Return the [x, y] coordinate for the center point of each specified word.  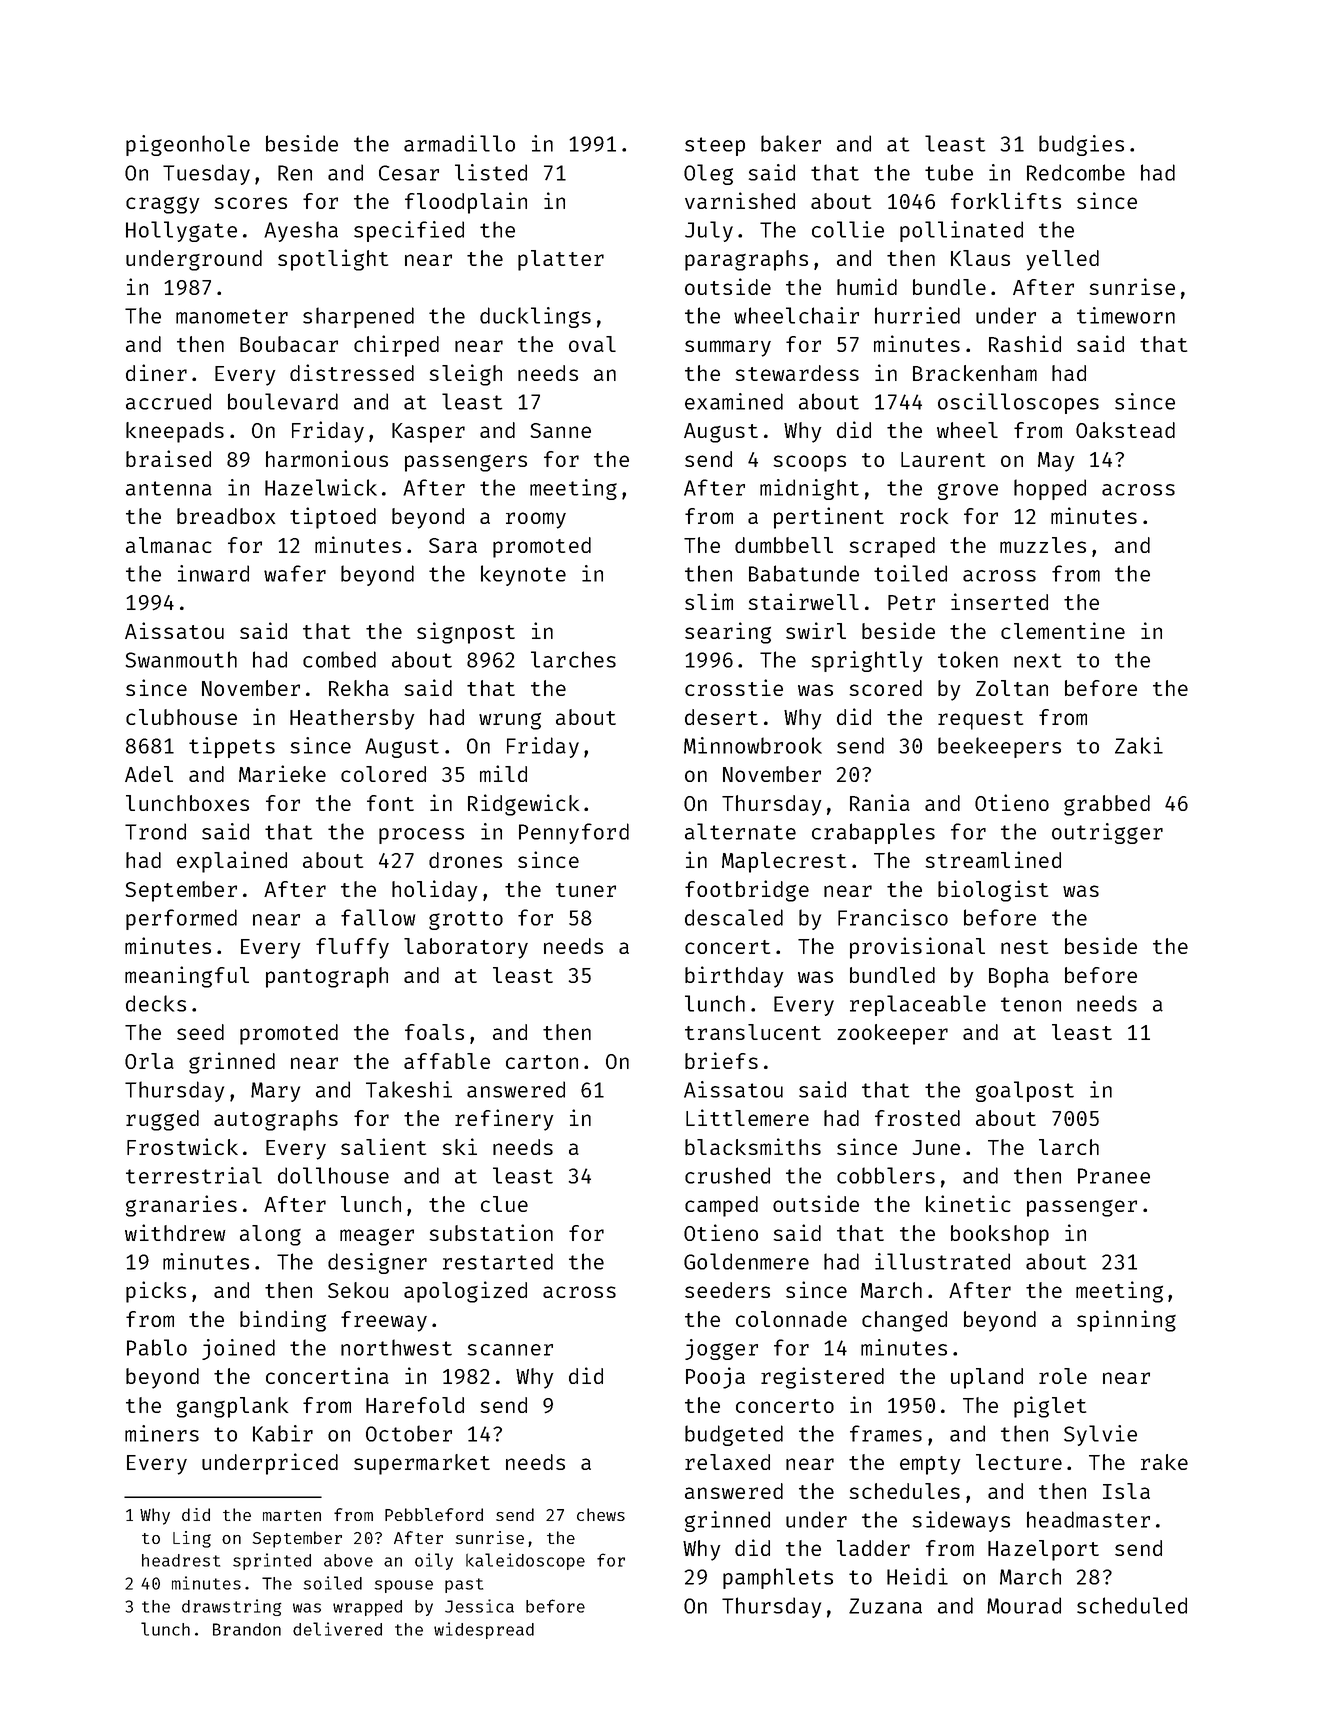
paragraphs [746, 260]
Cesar [409, 173]
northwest [396, 1347]
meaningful [187, 977]
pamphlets [778, 1578]
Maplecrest [784, 862]
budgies [1081, 145]
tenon [1031, 1004]
